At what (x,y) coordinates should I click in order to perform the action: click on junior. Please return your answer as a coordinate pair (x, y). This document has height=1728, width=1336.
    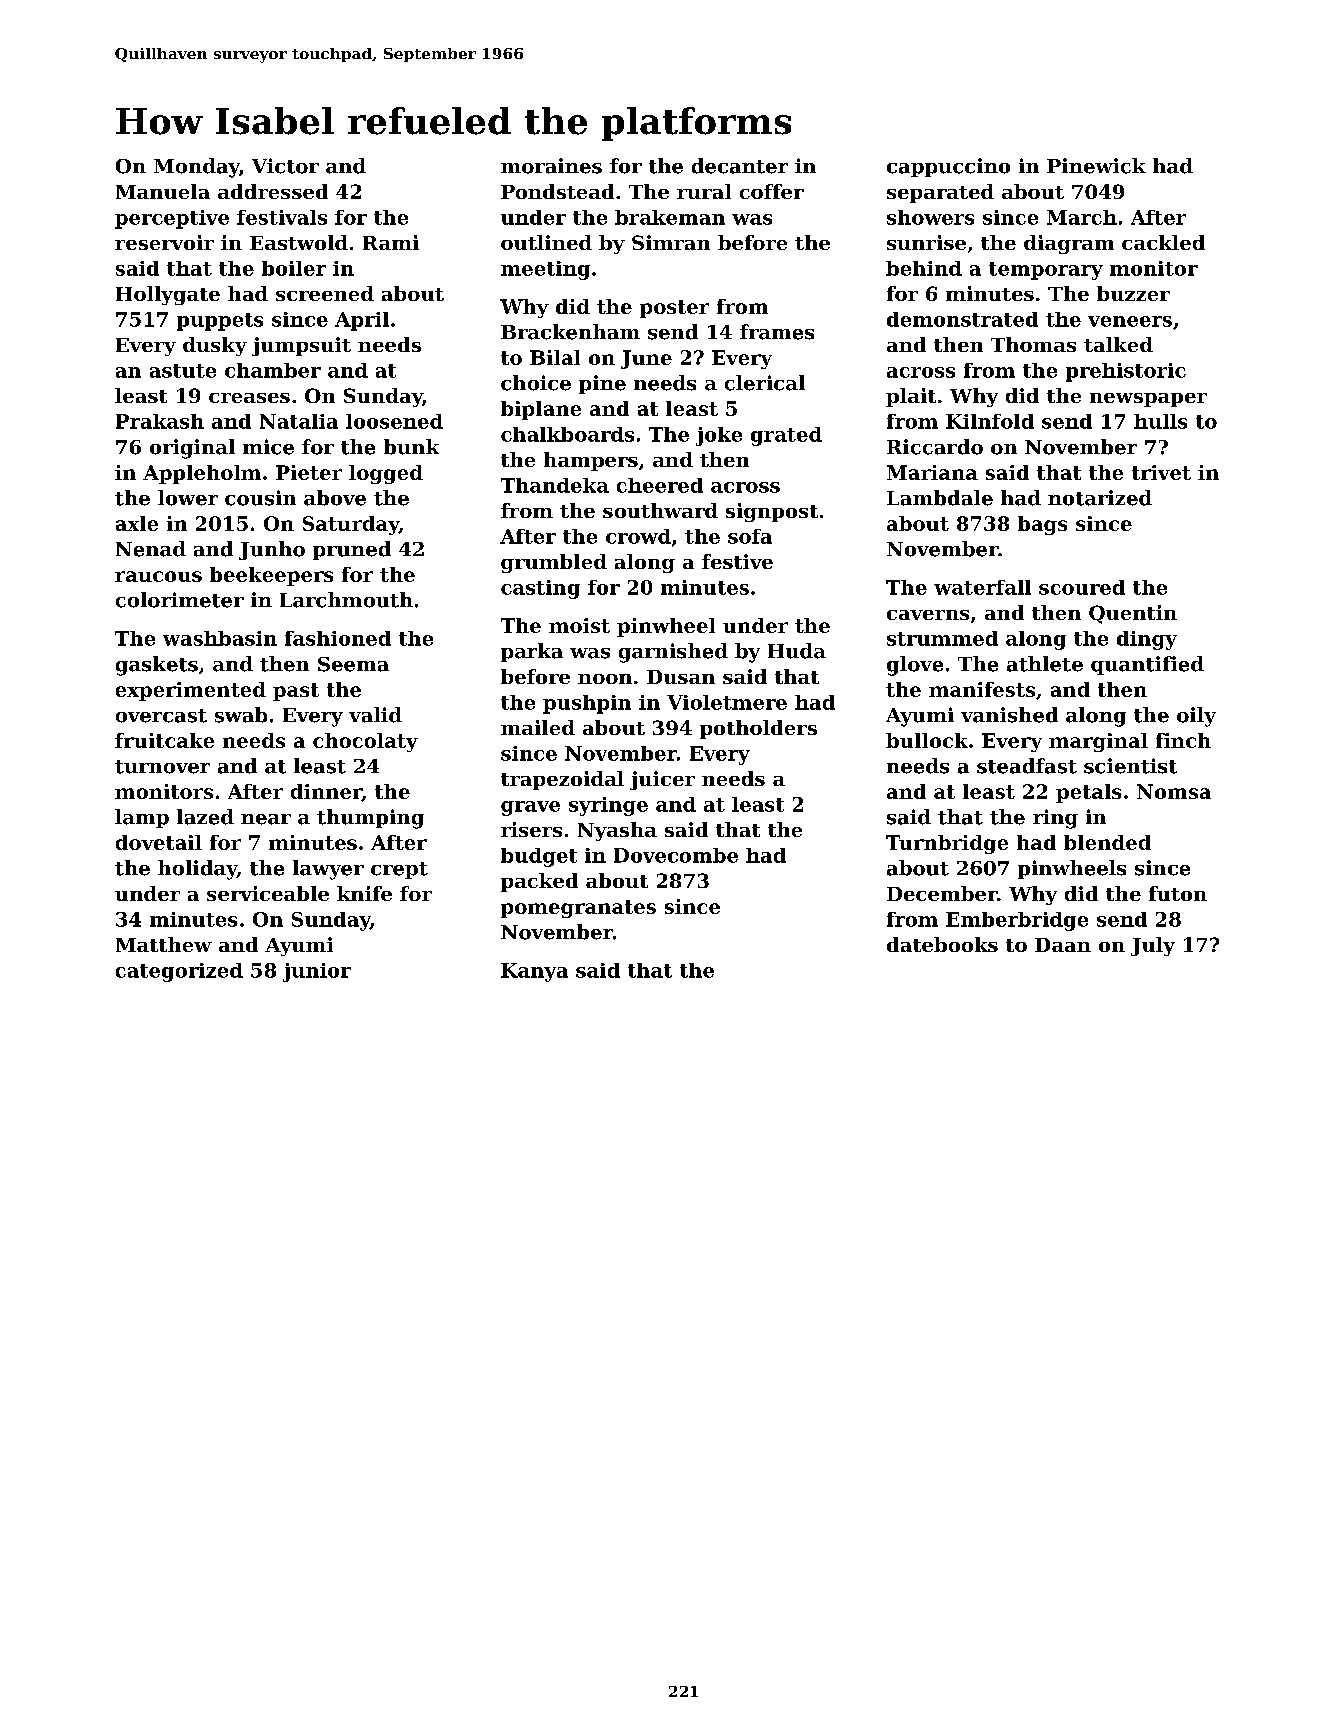
    Looking at the image, I should click on (317, 972).
